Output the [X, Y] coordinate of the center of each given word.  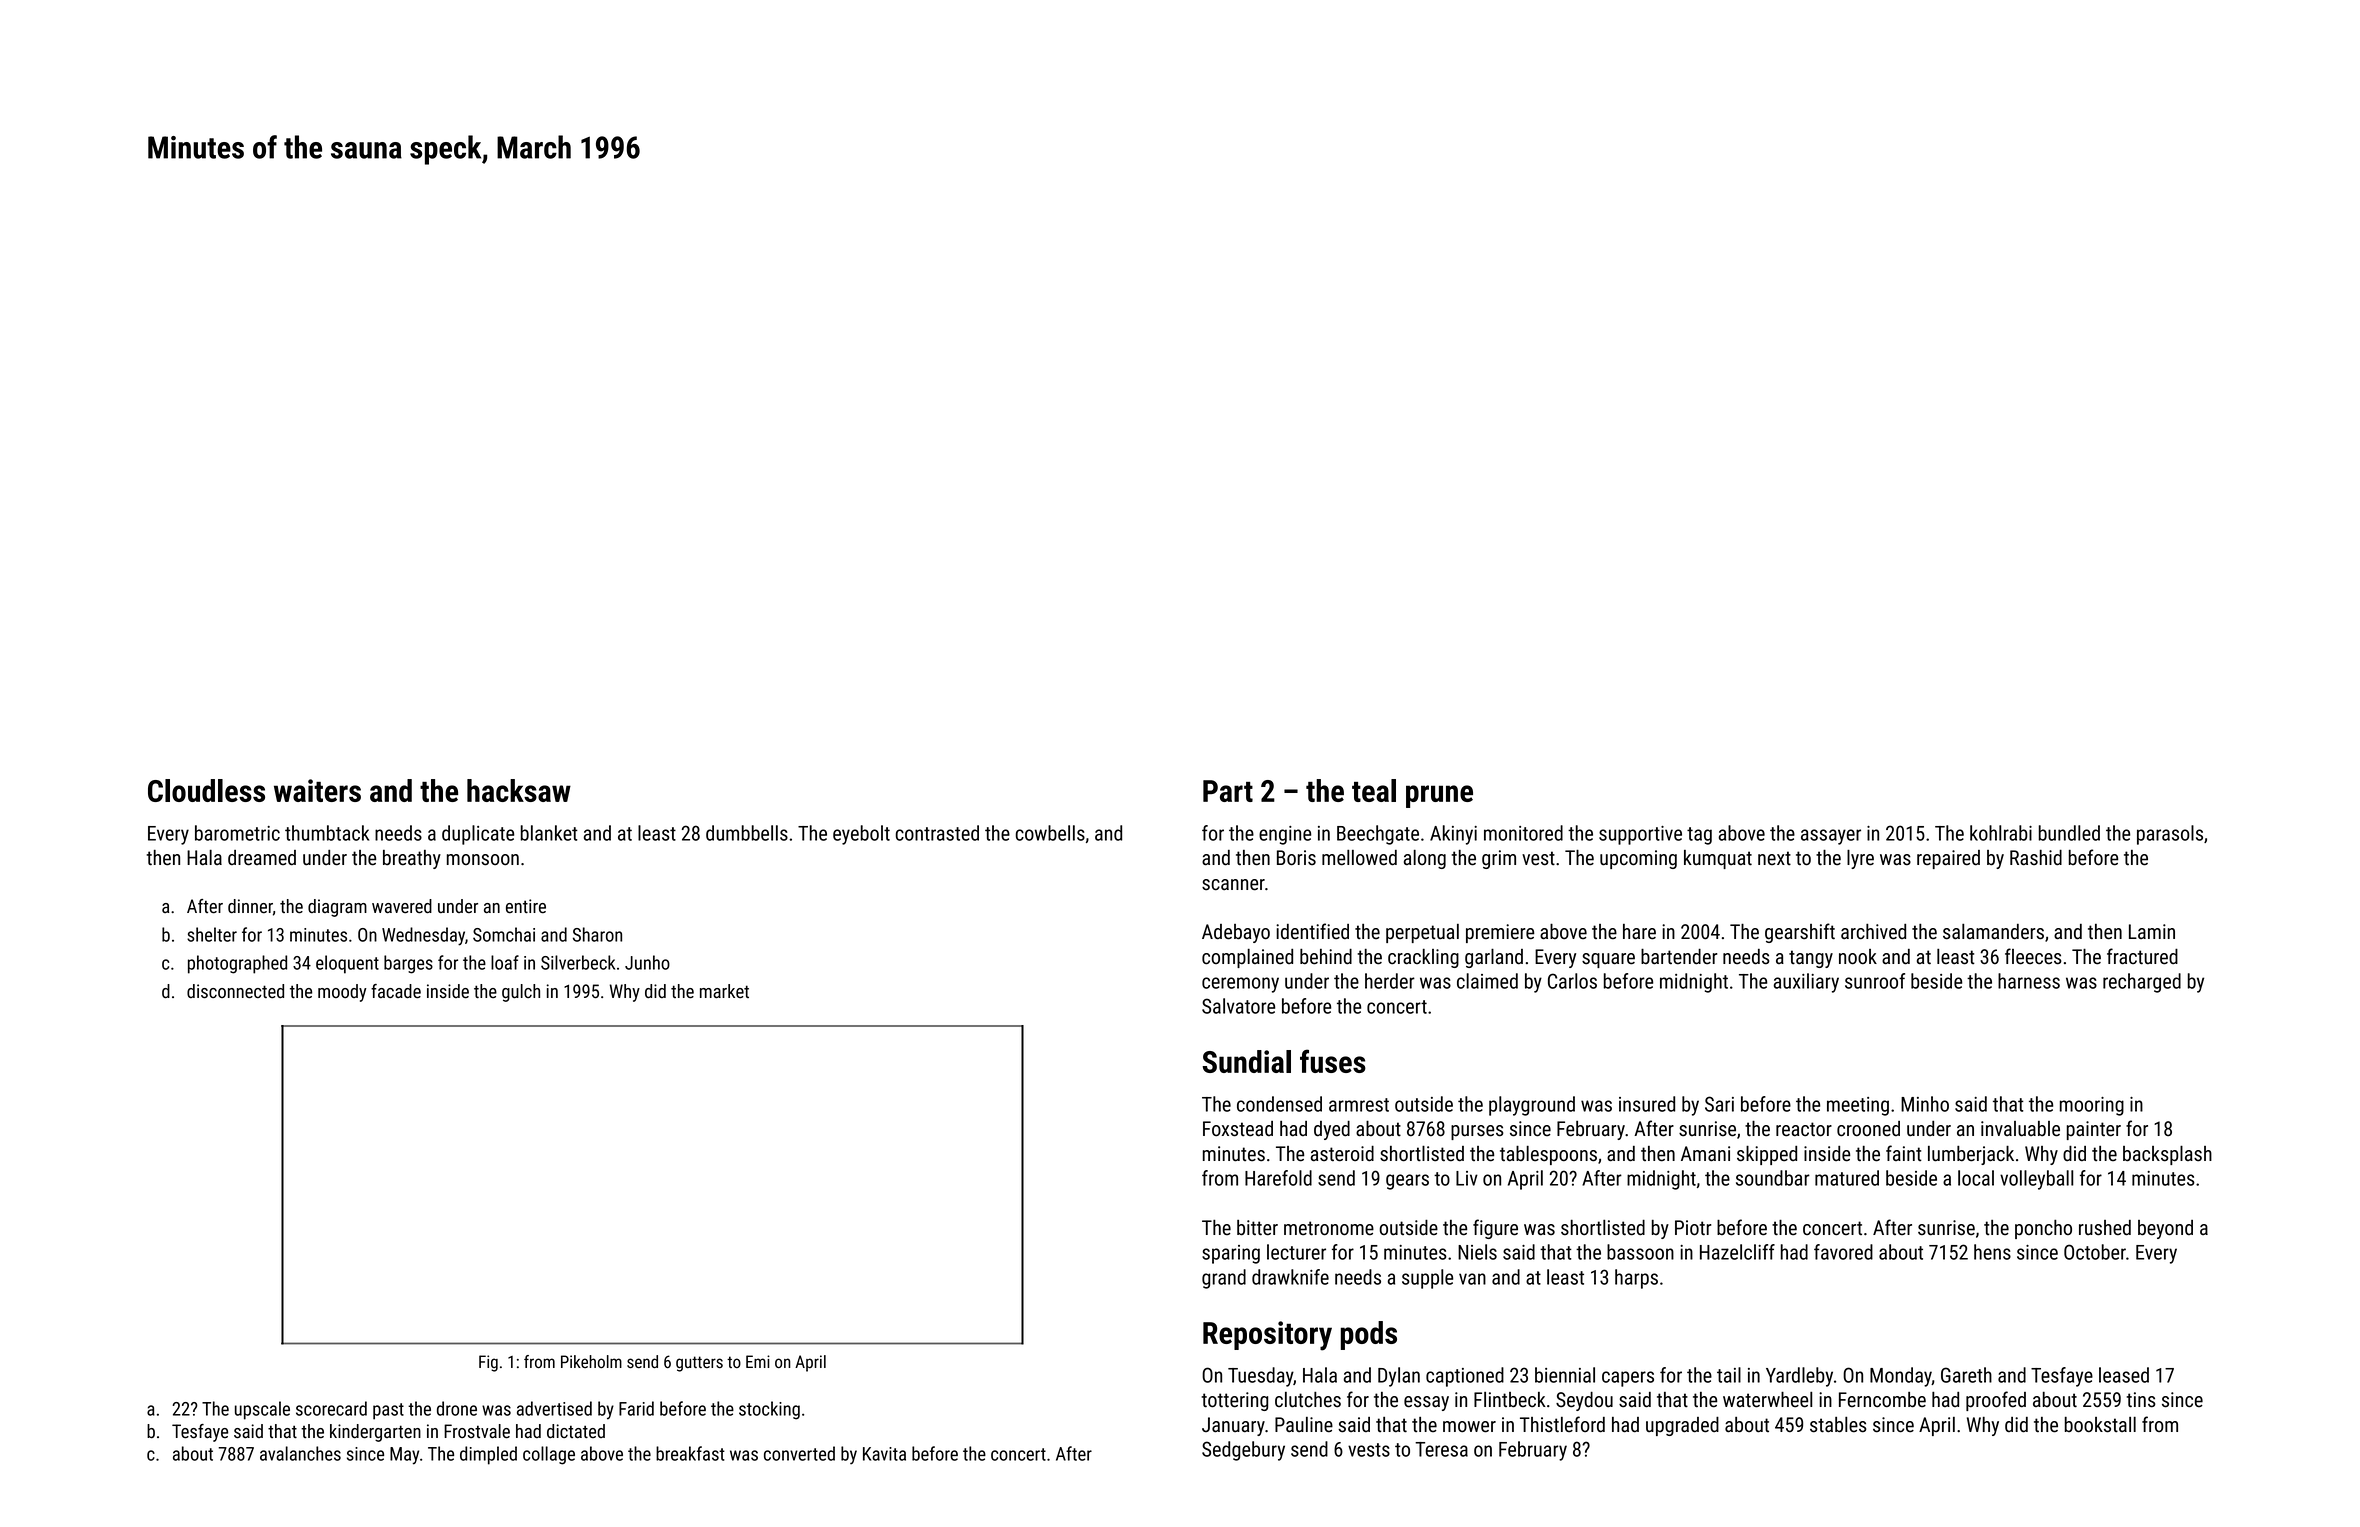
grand [1224, 1279]
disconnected [235, 991]
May [404, 1456]
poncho [2043, 1229]
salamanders [1993, 932]
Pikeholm [591, 1361]
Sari [1719, 1104]
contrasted [937, 833]
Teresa [1441, 1449]
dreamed [262, 858]
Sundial [1246, 1061]
